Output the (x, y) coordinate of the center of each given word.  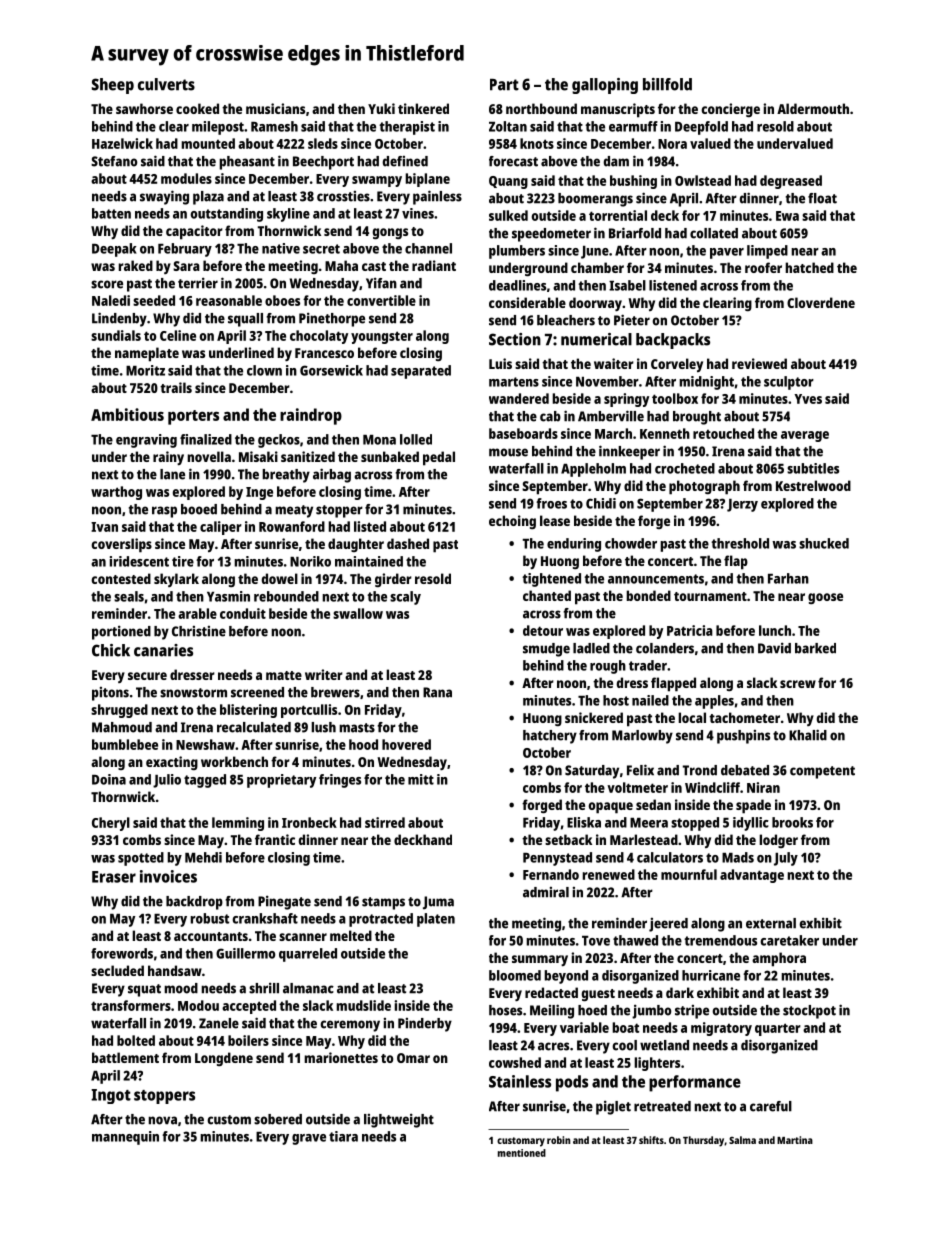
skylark (176, 580)
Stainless (520, 1081)
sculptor (789, 383)
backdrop (194, 903)
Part (504, 85)
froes (551, 503)
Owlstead (703, 180)
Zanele (219, 1023)
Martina (795, 1140)
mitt (421, 779)
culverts (166, 84)
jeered (668, 925)
